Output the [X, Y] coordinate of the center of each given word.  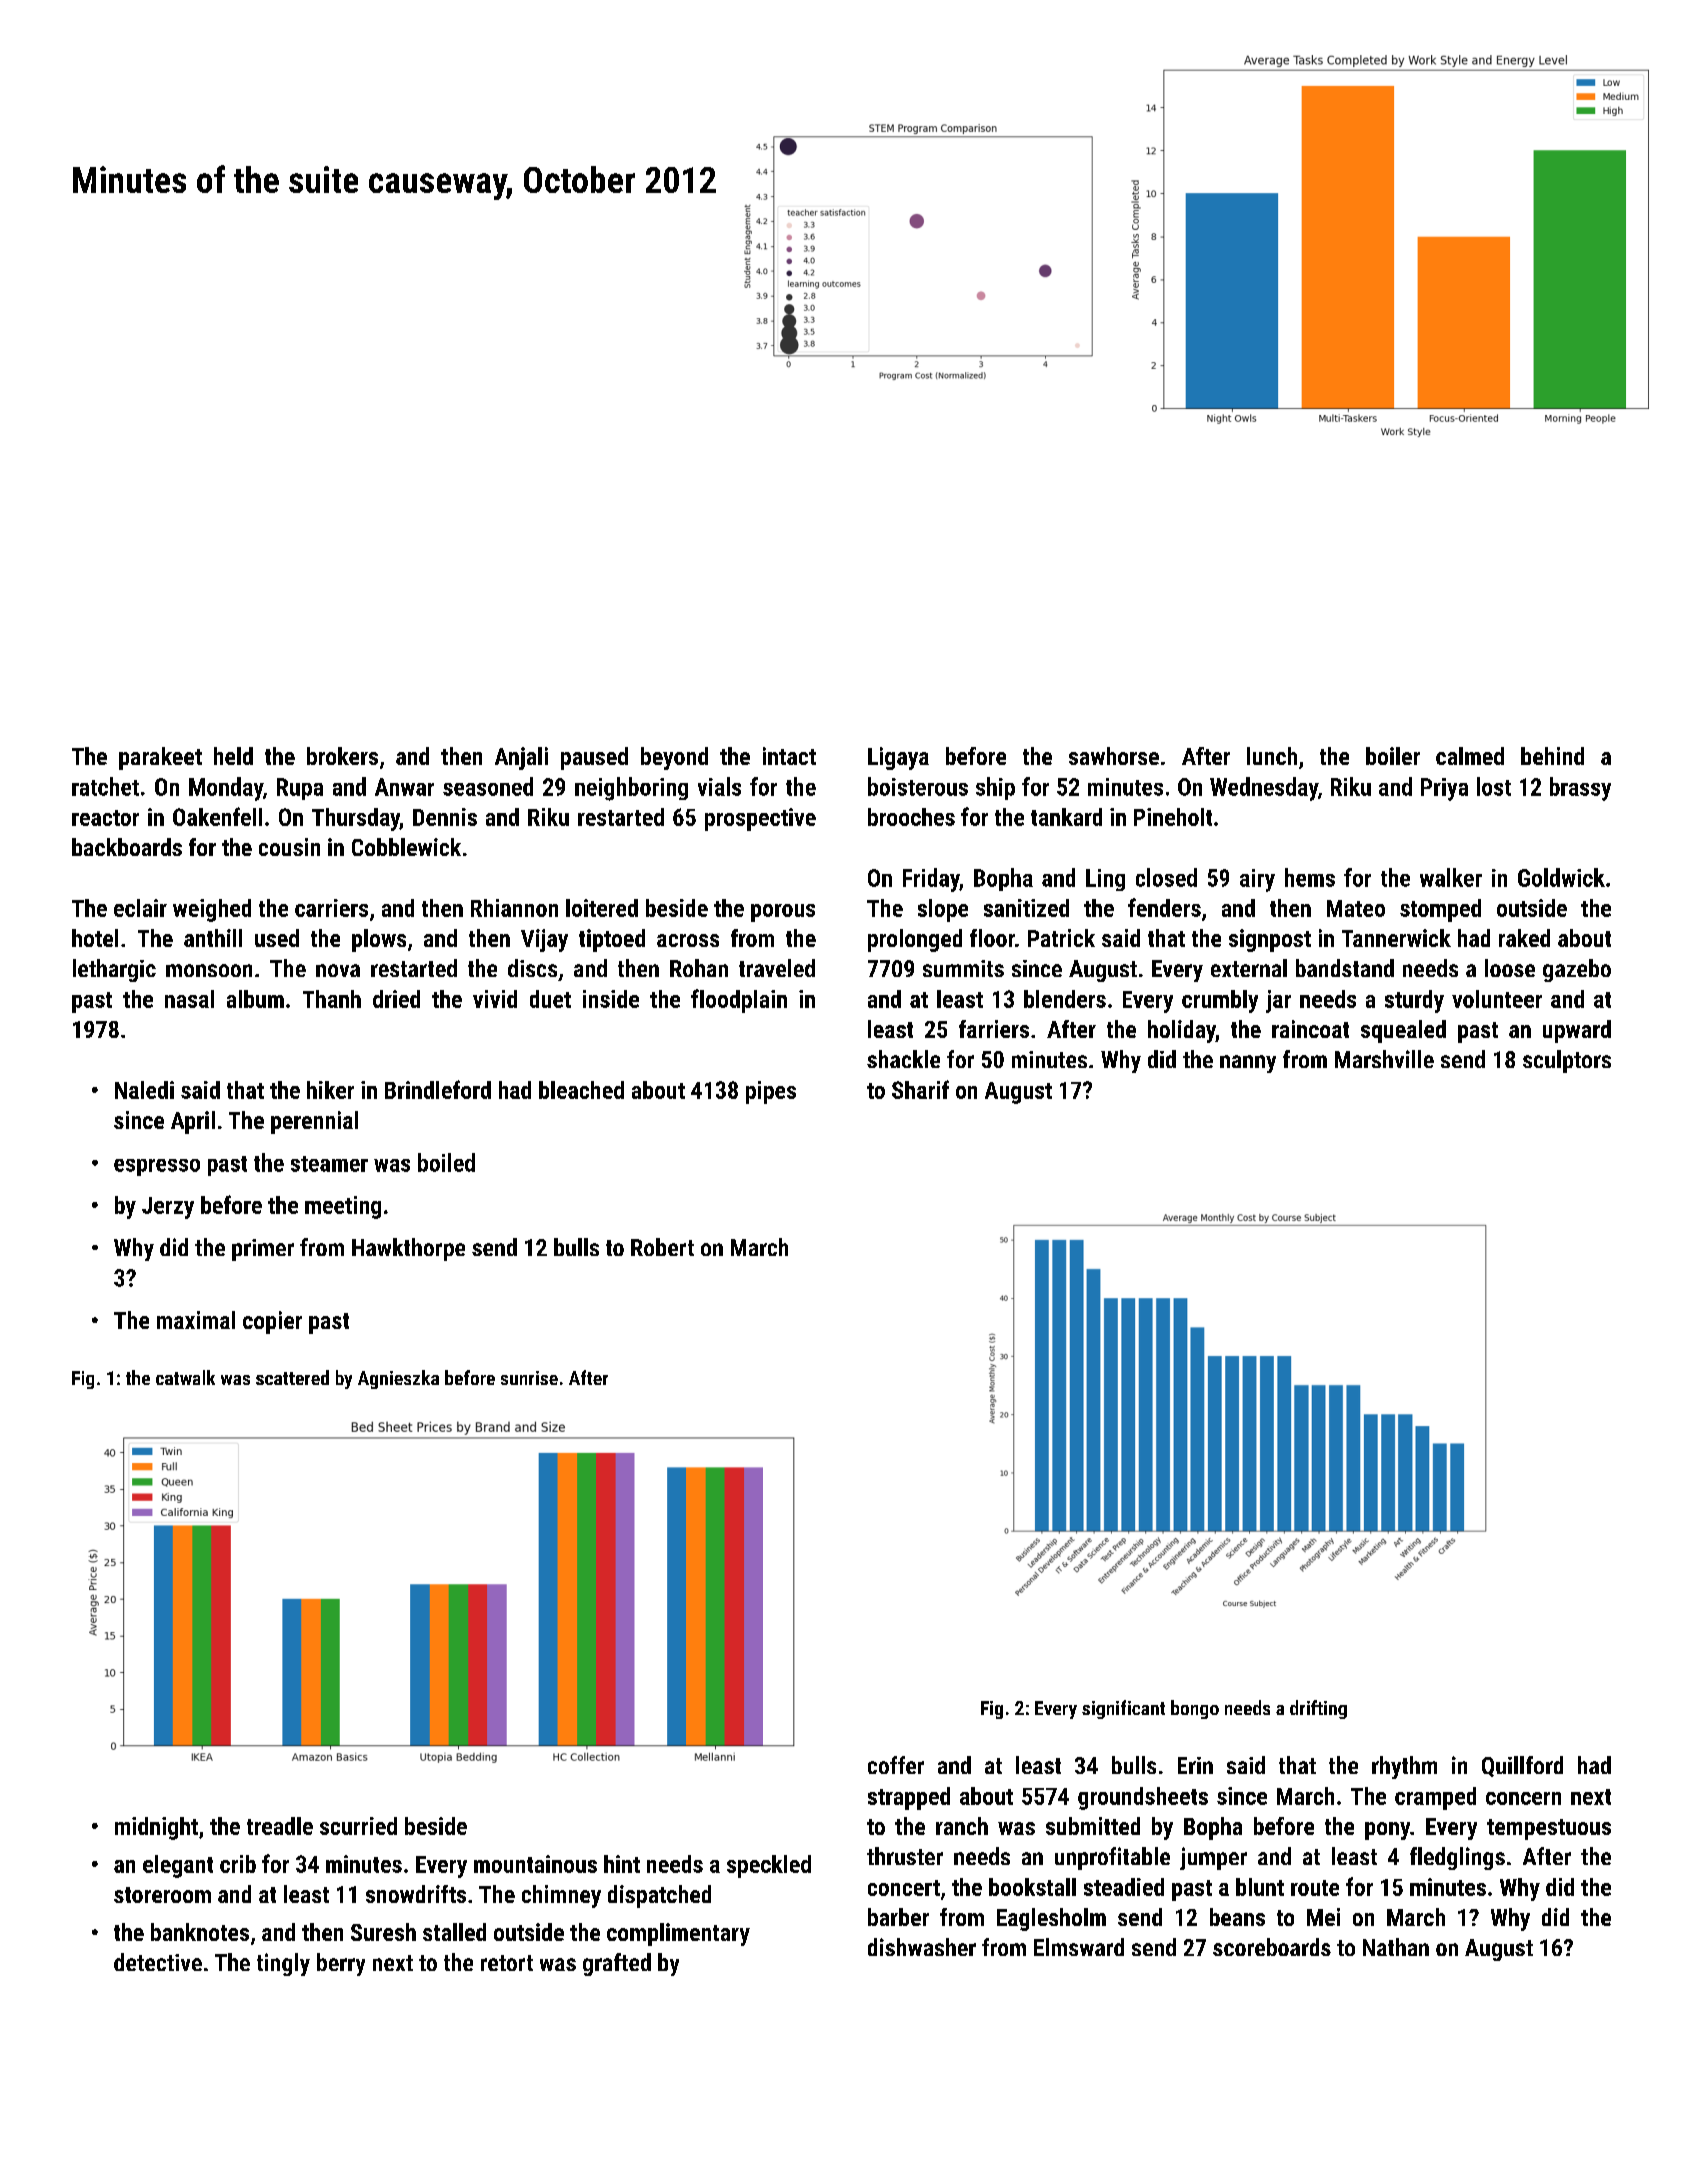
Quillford [1522, 1766]
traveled [777, 968]
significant [1123, 1709]
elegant [178, 1866]
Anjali [521, 758]
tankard [1066, 817]
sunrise [529, 1378]
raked [1524, 938]
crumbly [1220, 1001]
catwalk [185, 1377]
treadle [280, 1826]
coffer [896, 1765]
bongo [1195, 1709]
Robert [662, 1247]
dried [396, 999]
